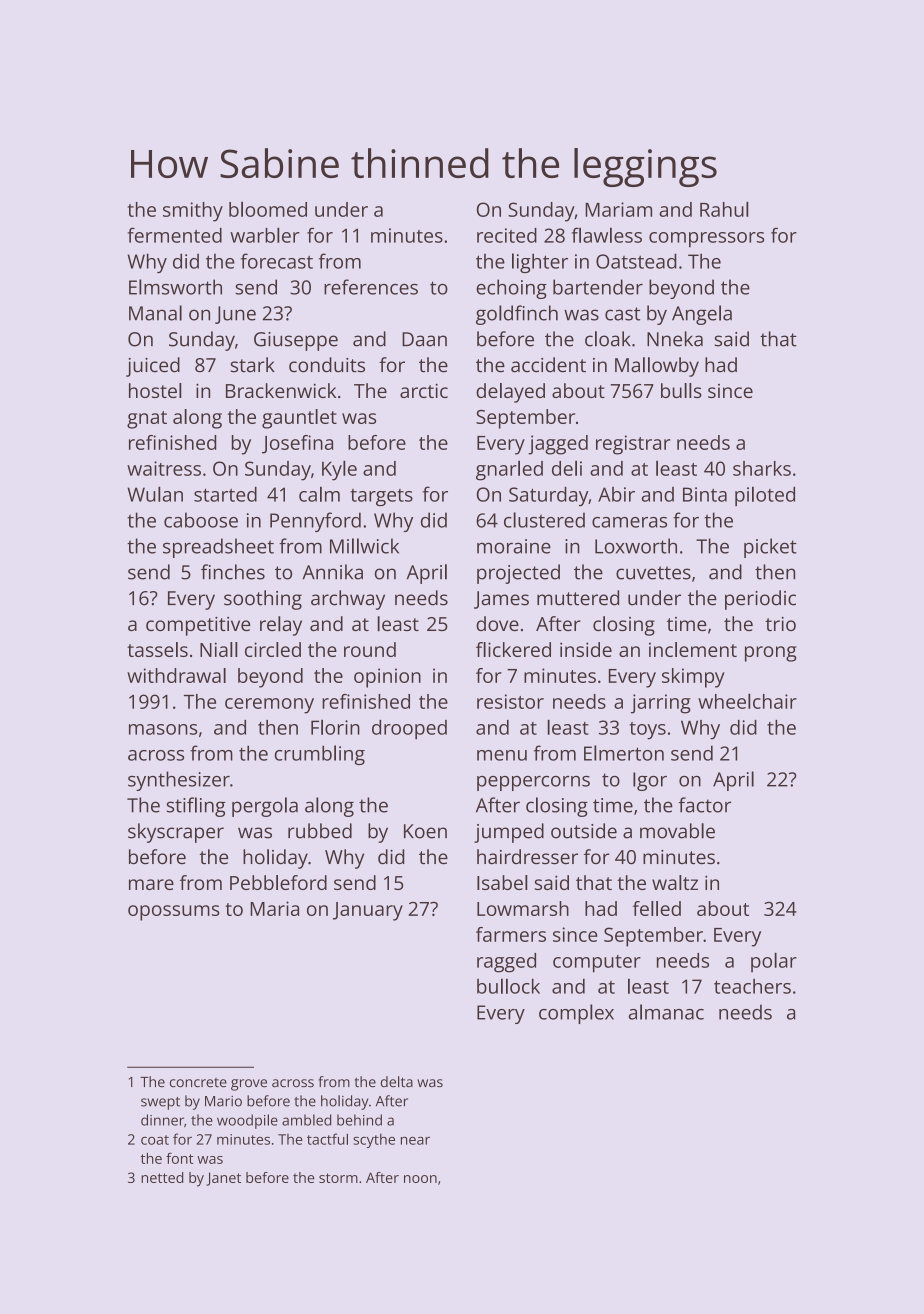 This page has width=924, height=1314. I want to click on cloak, so click(608, 339).
